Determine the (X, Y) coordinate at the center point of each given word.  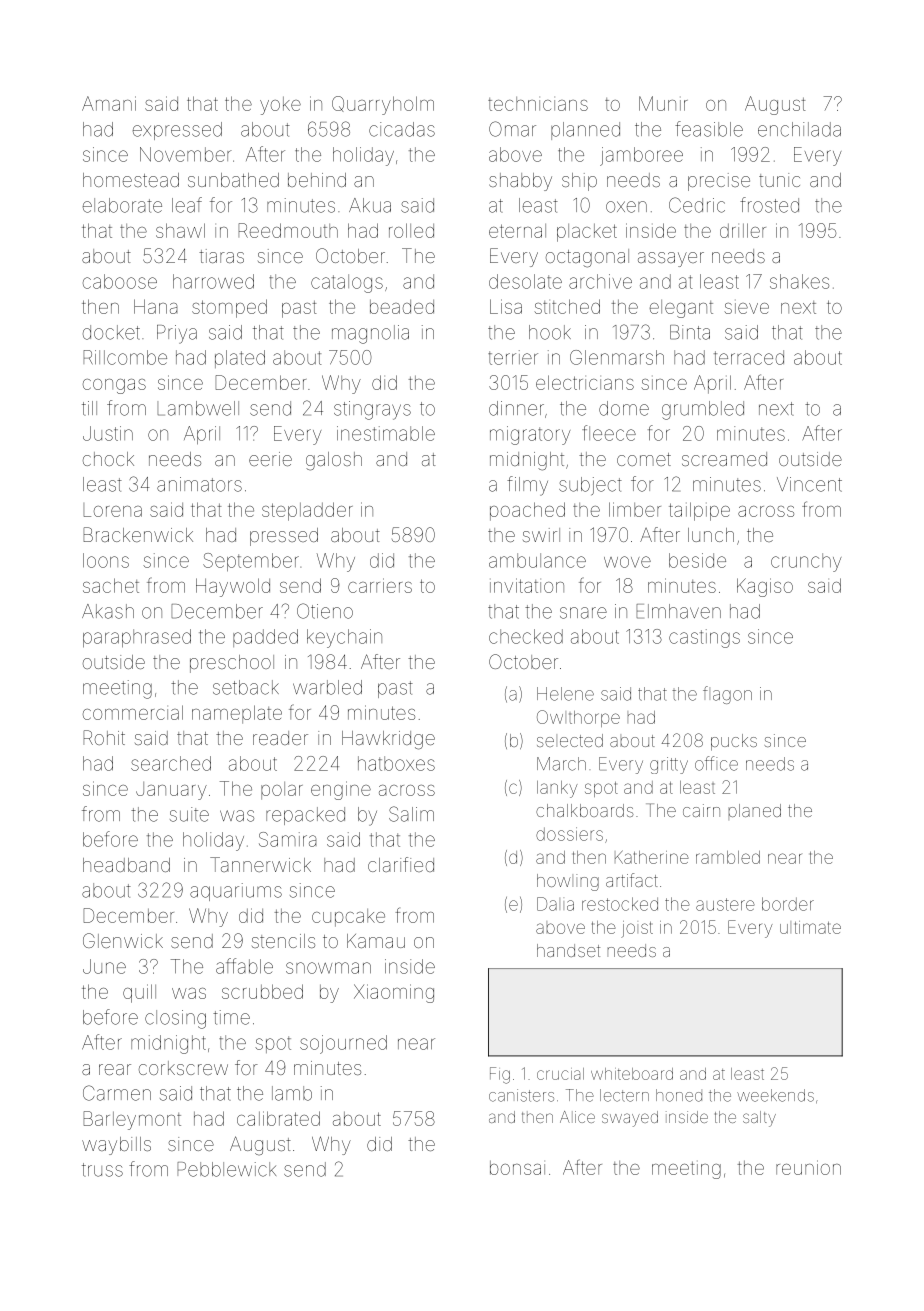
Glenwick (123, 940)
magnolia (370, 334)
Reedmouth (288, 230)
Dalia (555, 904)
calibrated (278, 1118)
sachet (111, 585)
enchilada (799, 129)
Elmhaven (678, 611)
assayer (671, 259)
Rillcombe (125, 357)
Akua (370, 205)
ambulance (537, 560)
